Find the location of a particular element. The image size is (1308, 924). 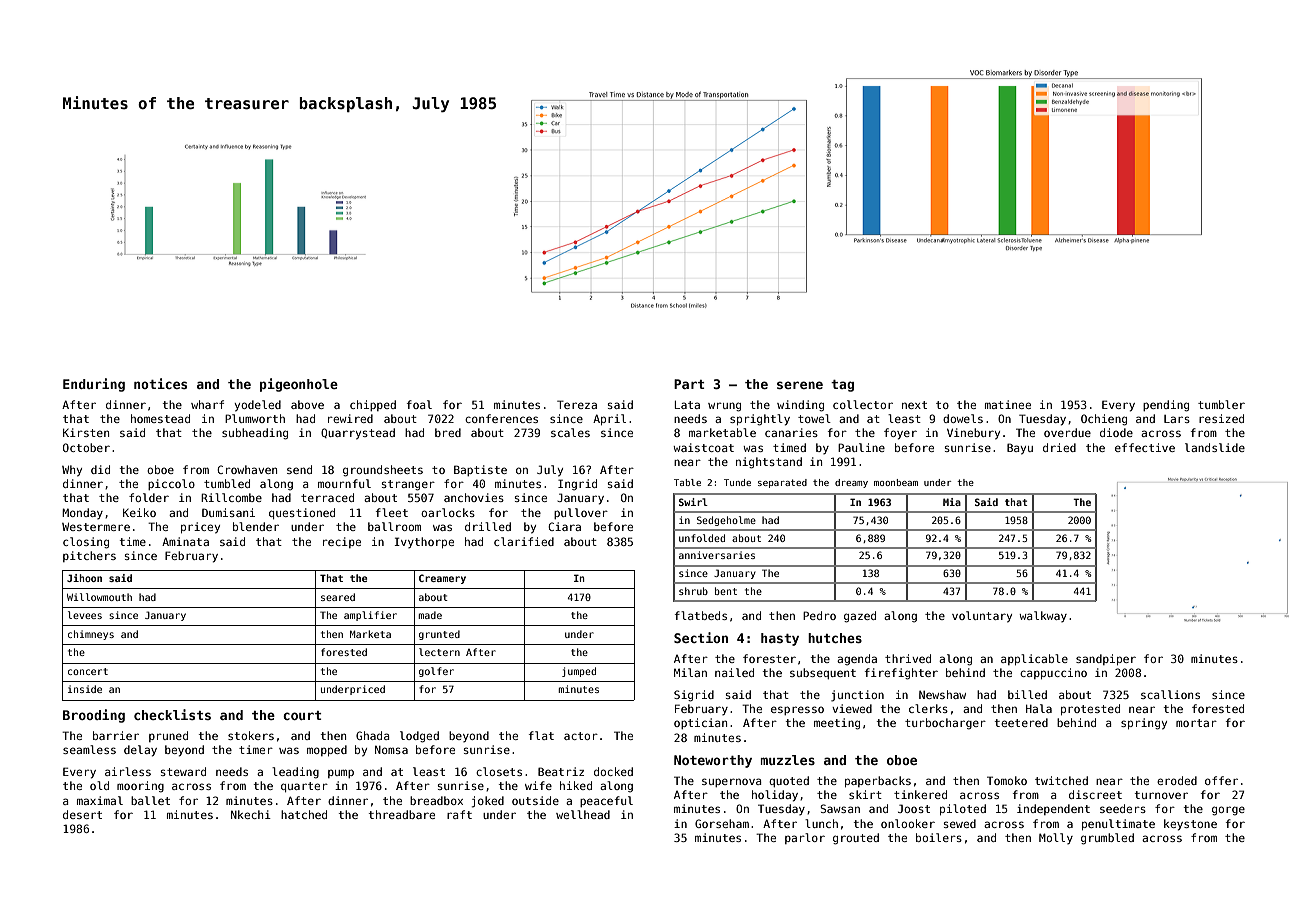

mortar is located at coordinates (1196, 723).
